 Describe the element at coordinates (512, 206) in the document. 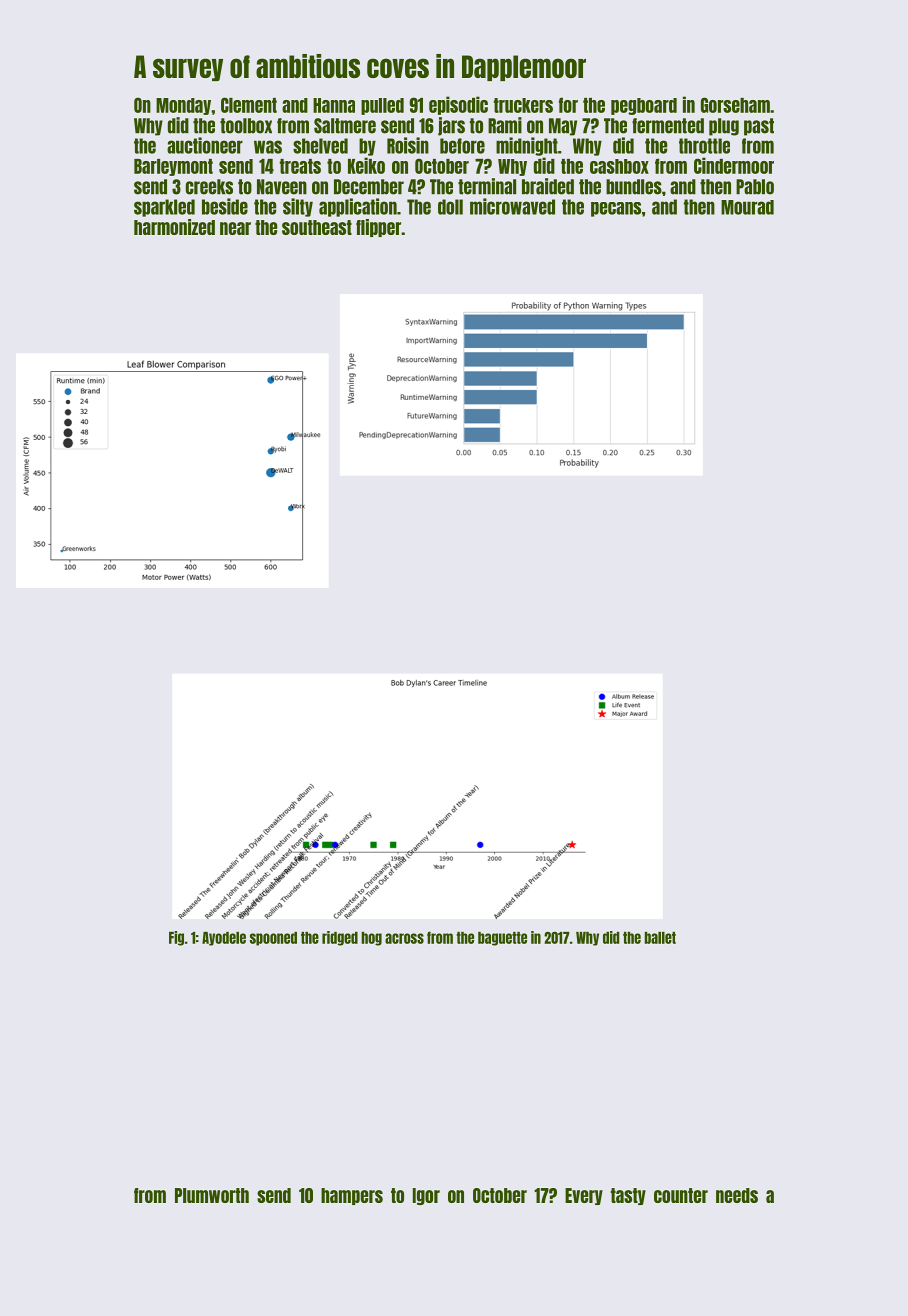

I see `microwaved` at that location.
